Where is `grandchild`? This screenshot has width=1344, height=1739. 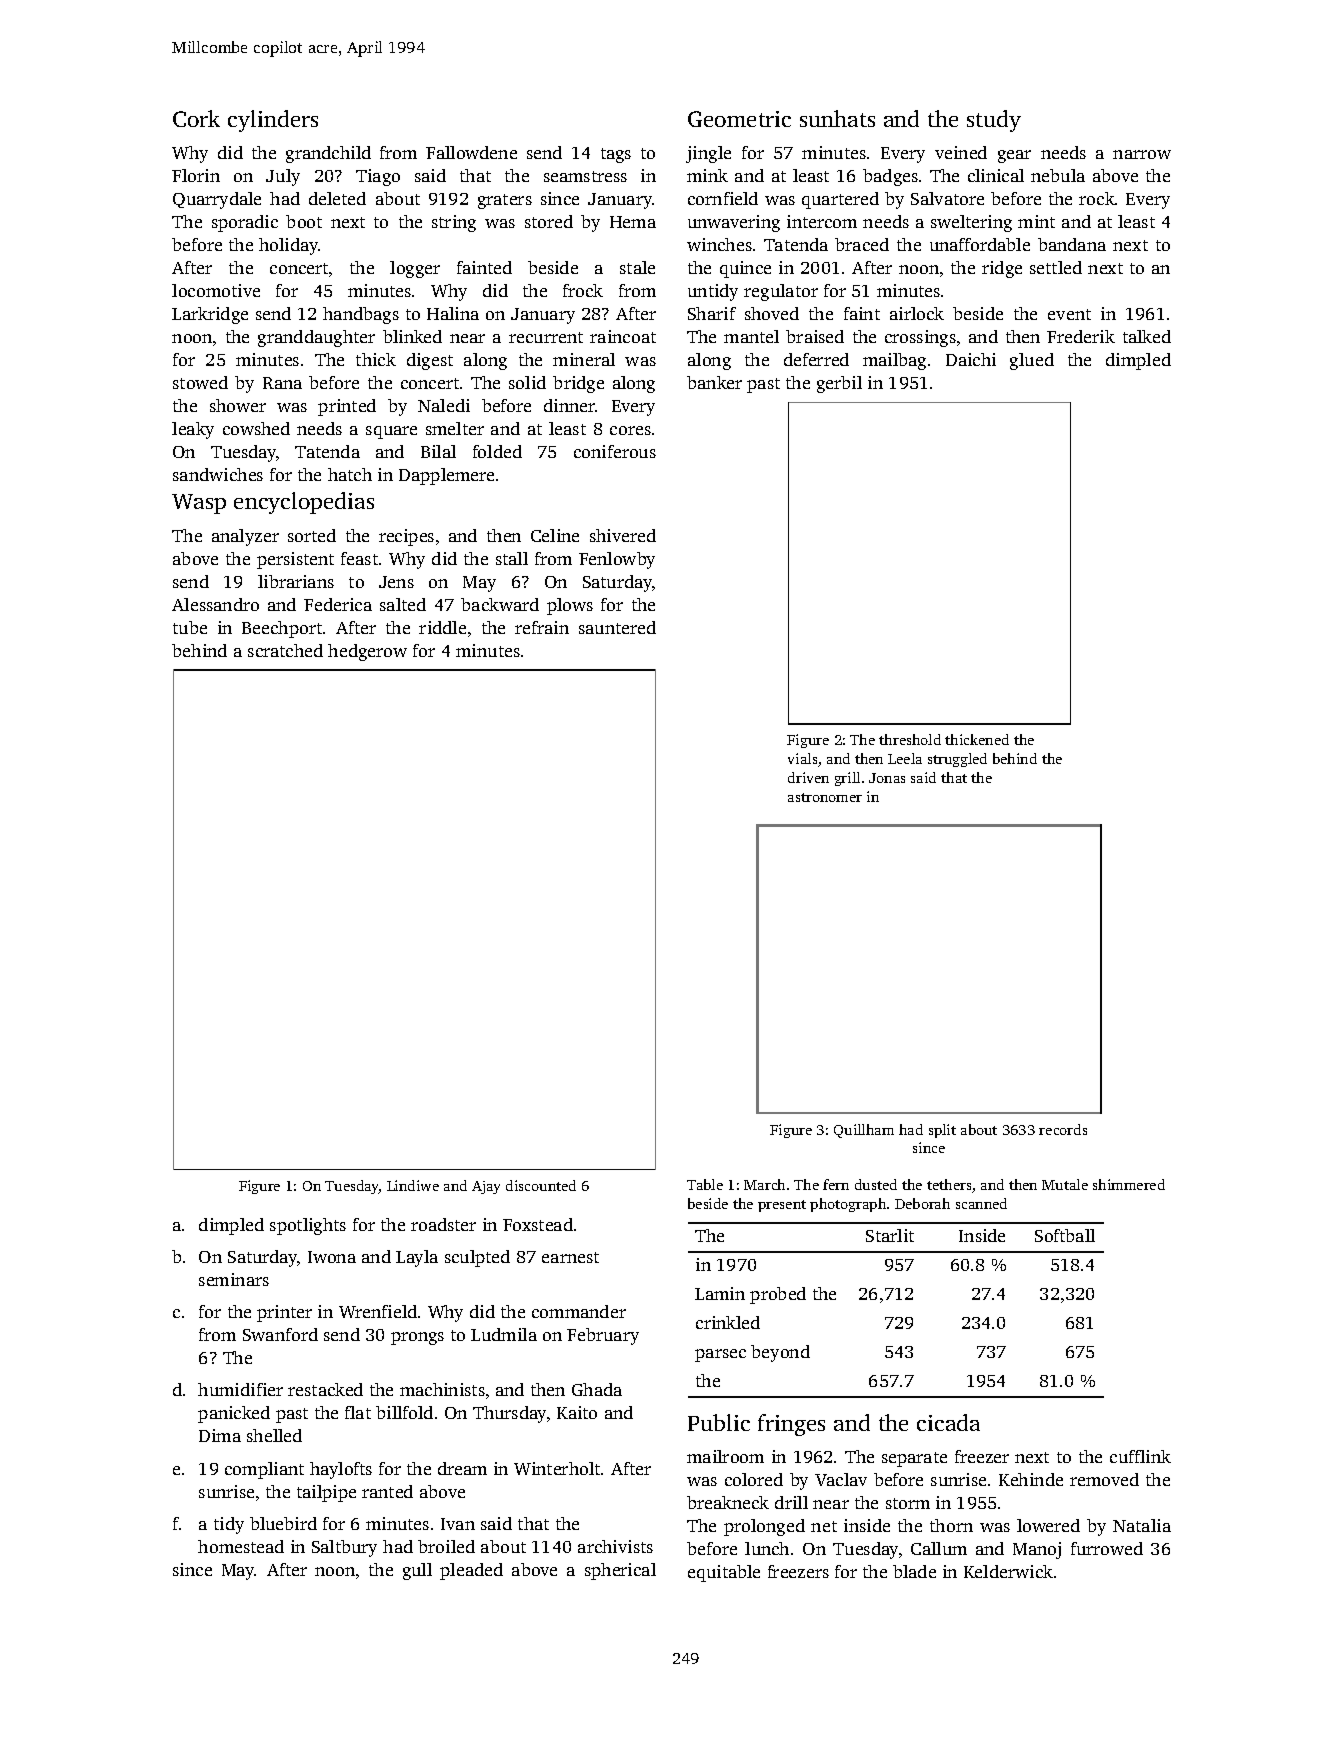
grandchild is located at coordinates (328, 154).
